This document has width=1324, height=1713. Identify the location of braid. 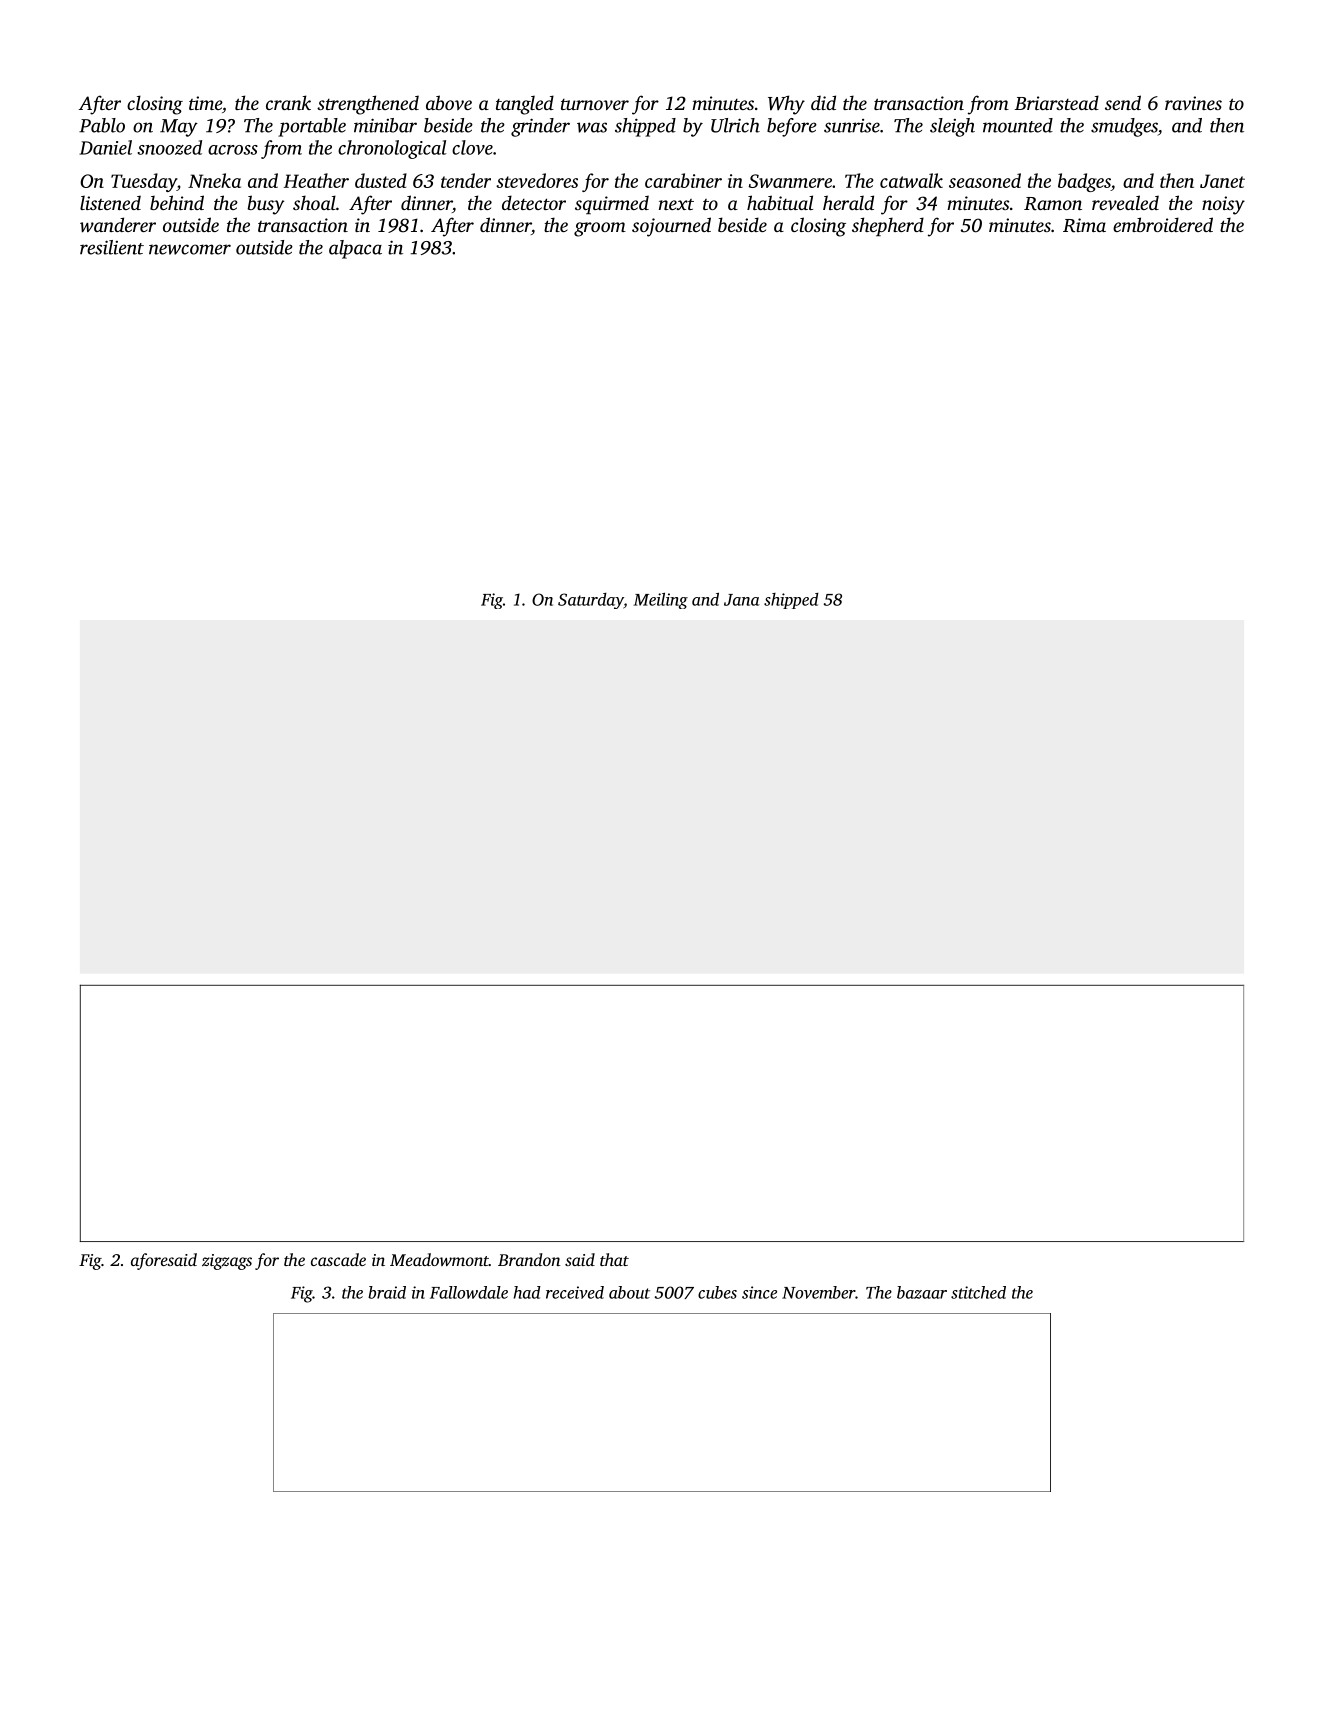
(387, 1292).
